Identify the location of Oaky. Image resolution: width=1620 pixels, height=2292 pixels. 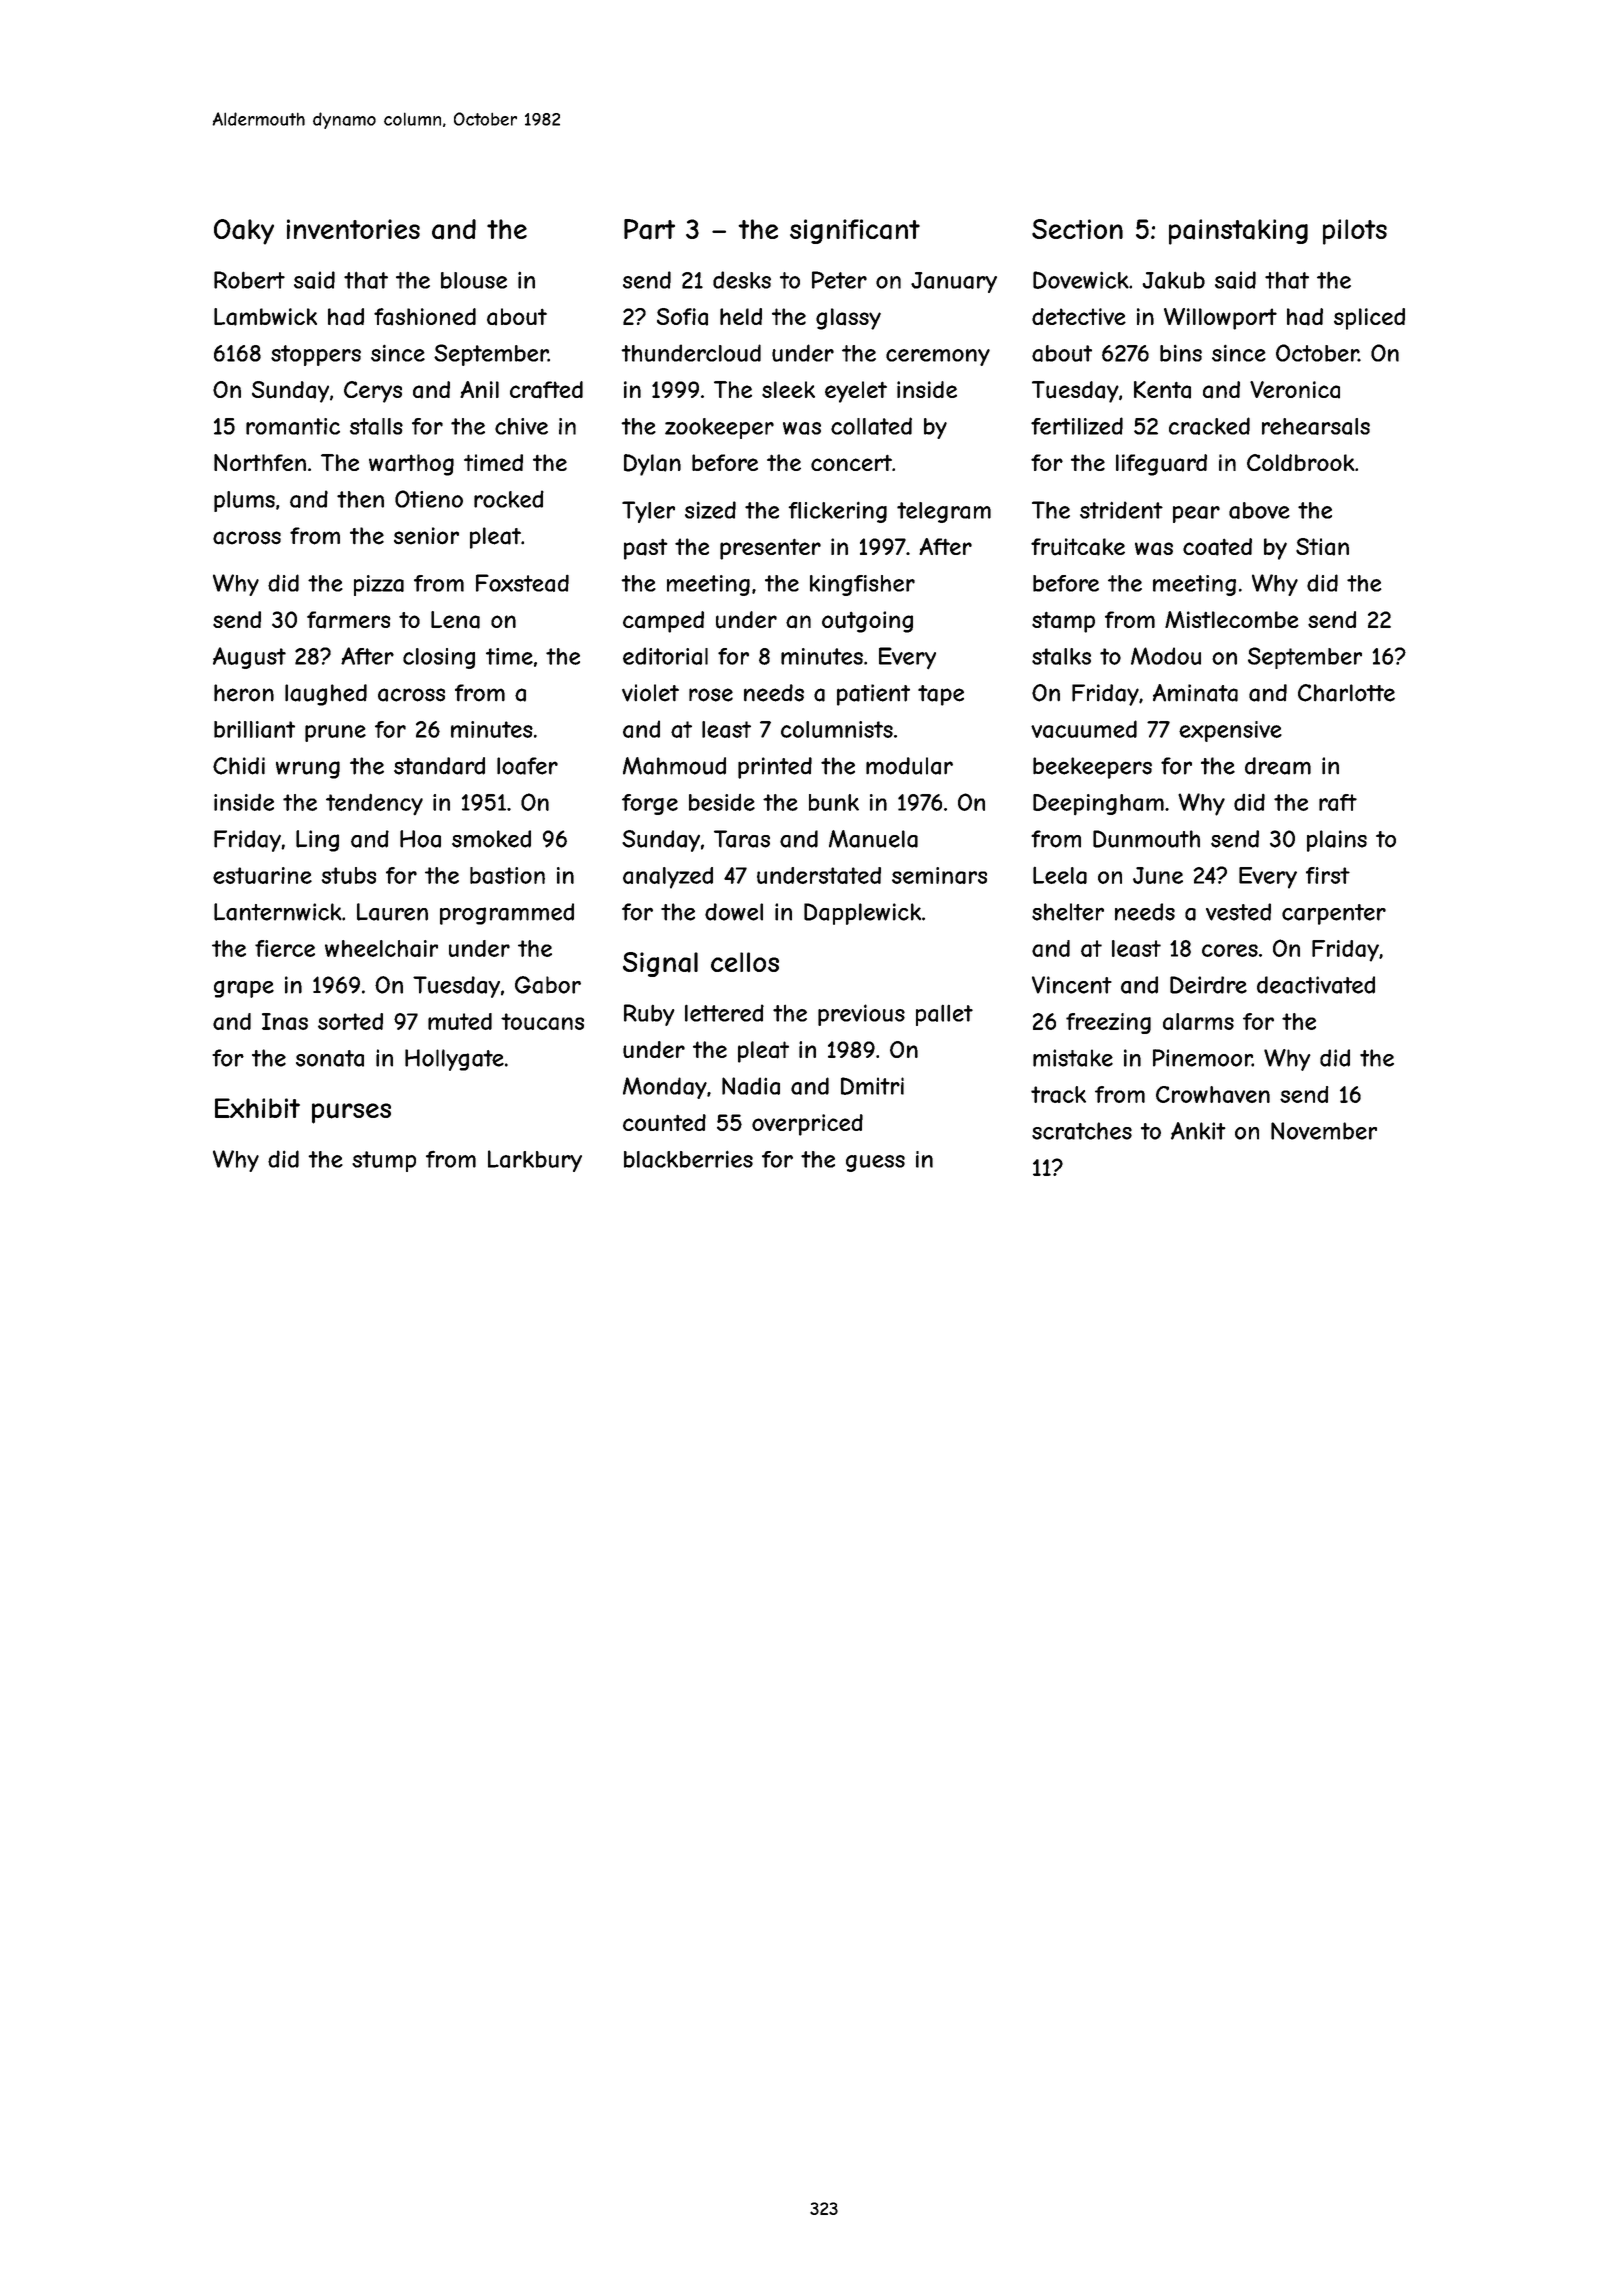
(244, 232).
